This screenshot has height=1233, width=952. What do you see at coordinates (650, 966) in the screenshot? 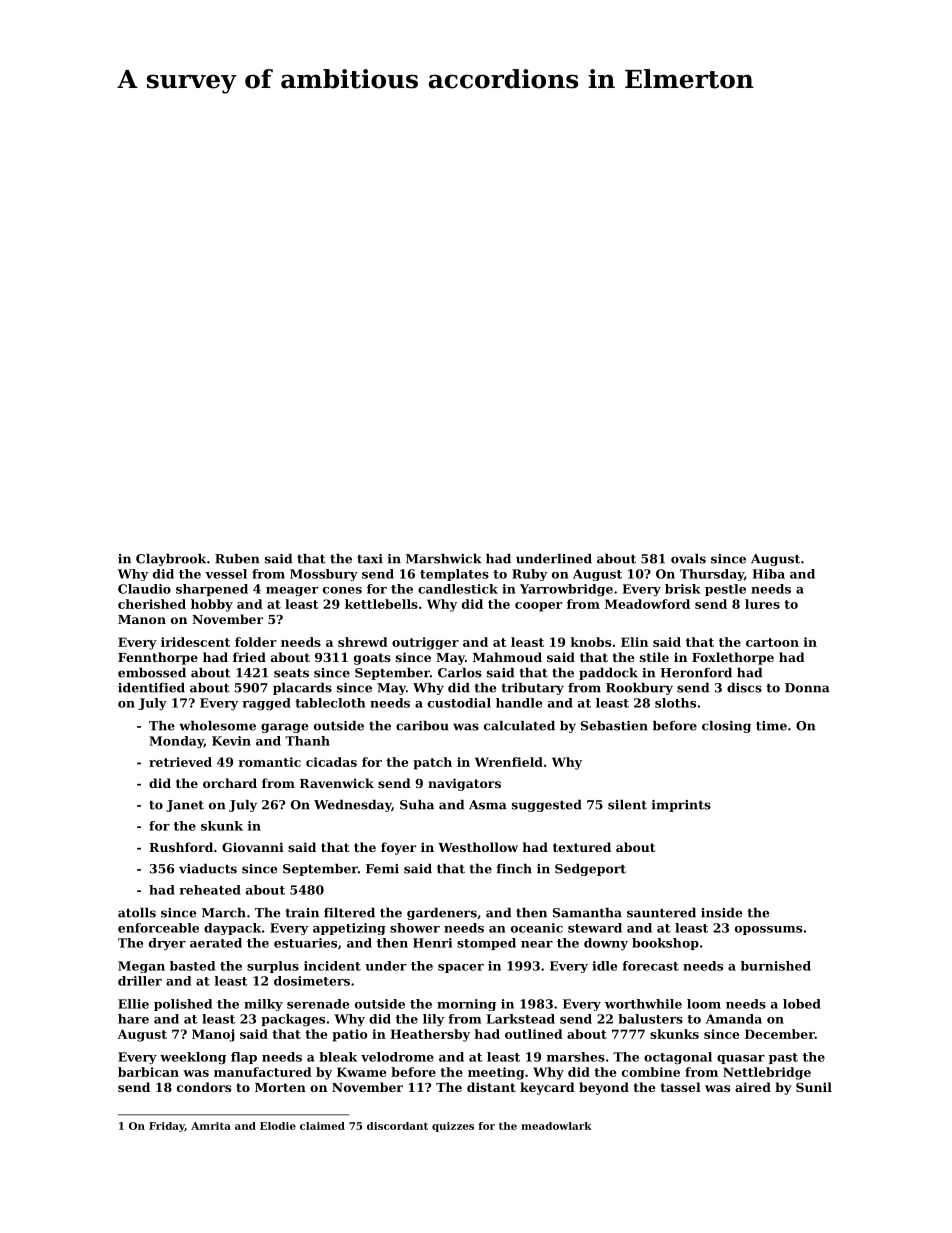
I see `forecast` at bounding box center [650, 966].
